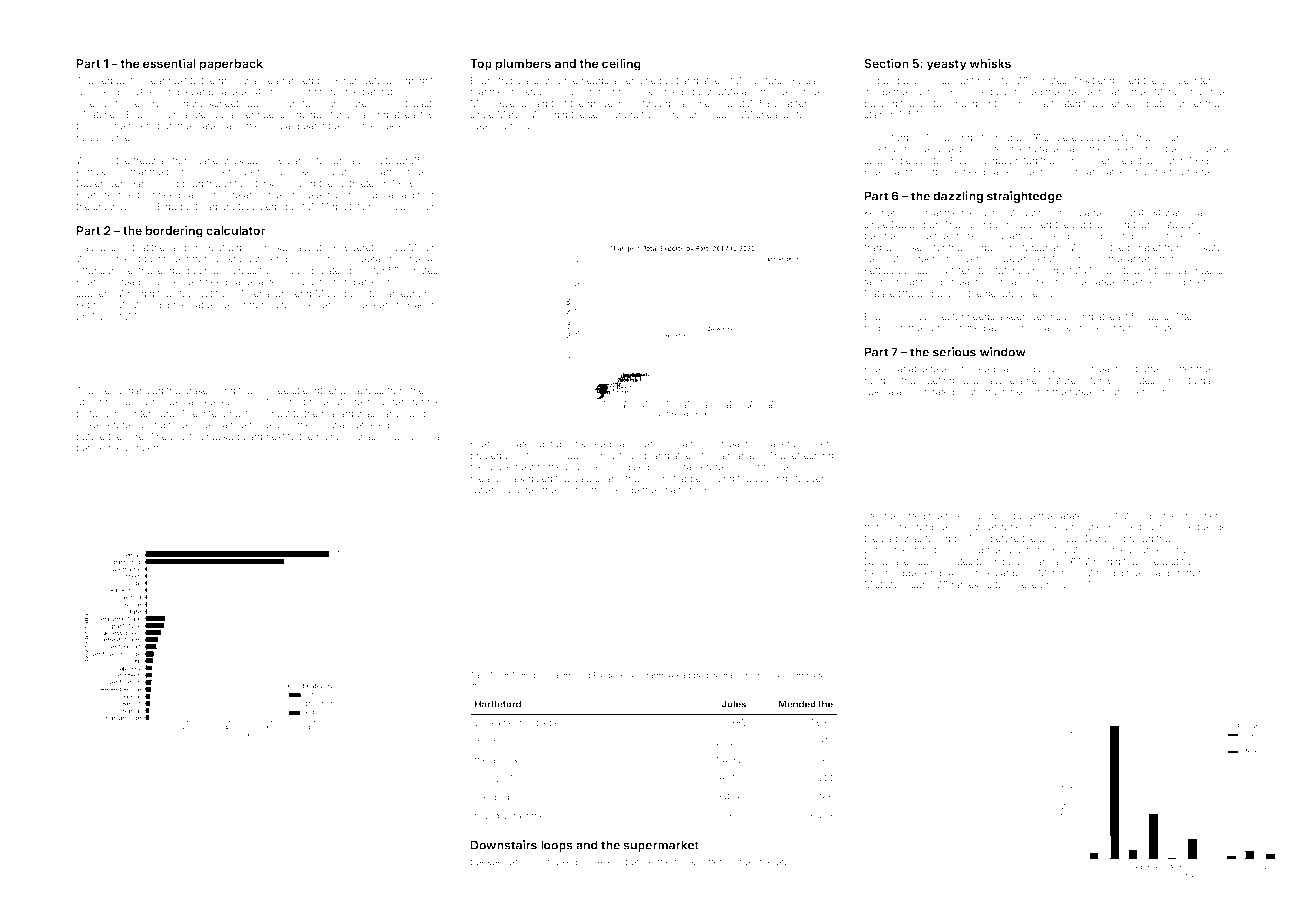 The width and height of the document is (1308, 924). I want to click on harrowed, so click(399, 413).
